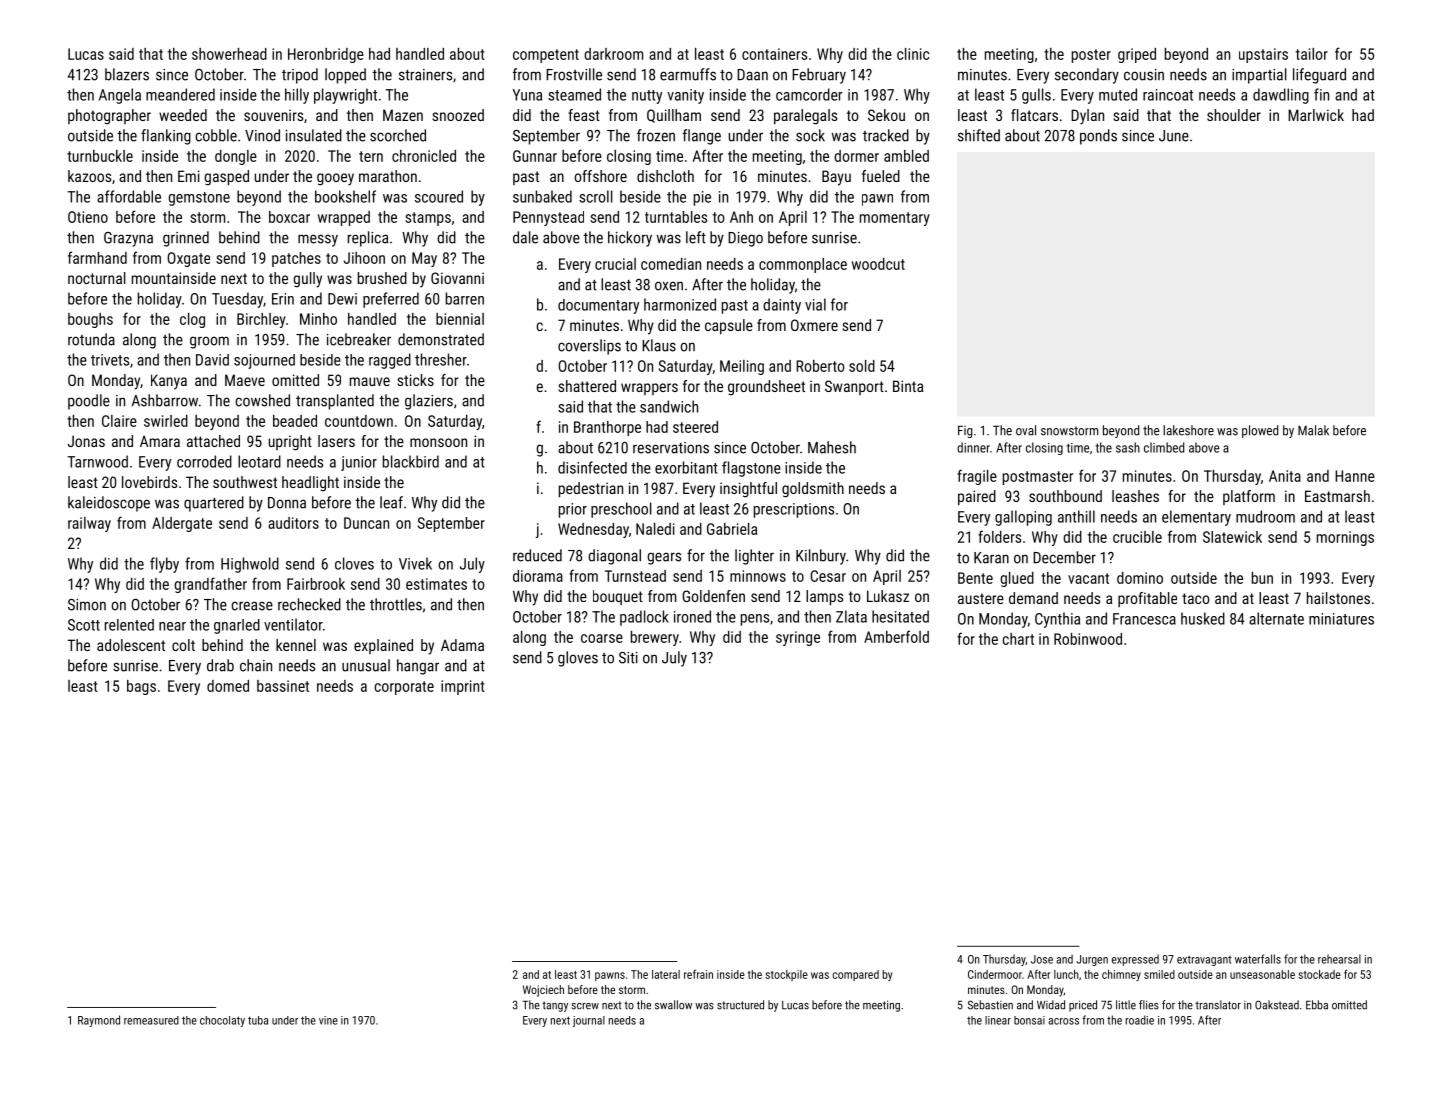 The image size is (1442, 1114). I want to click on gloves, so click(578, 659).
